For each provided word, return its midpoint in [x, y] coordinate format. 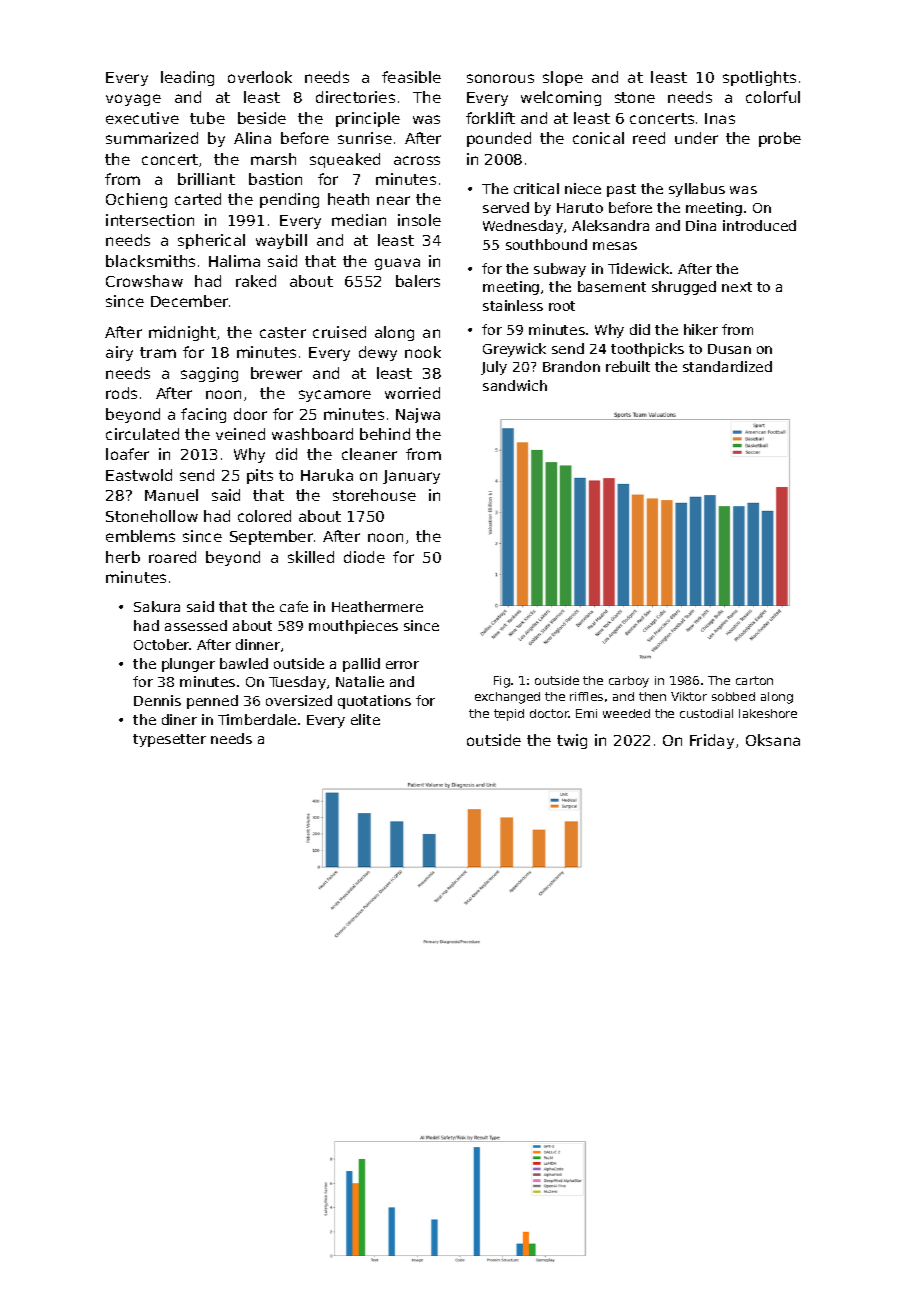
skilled [311, 557]
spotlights [759, 78]
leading [187, 78]
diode [364, 557]
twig [572, 741]
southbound [546, 244]
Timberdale [257, 719]
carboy [629, 682]
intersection [150, 220]
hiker [701, 329]
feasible [411, 77]
